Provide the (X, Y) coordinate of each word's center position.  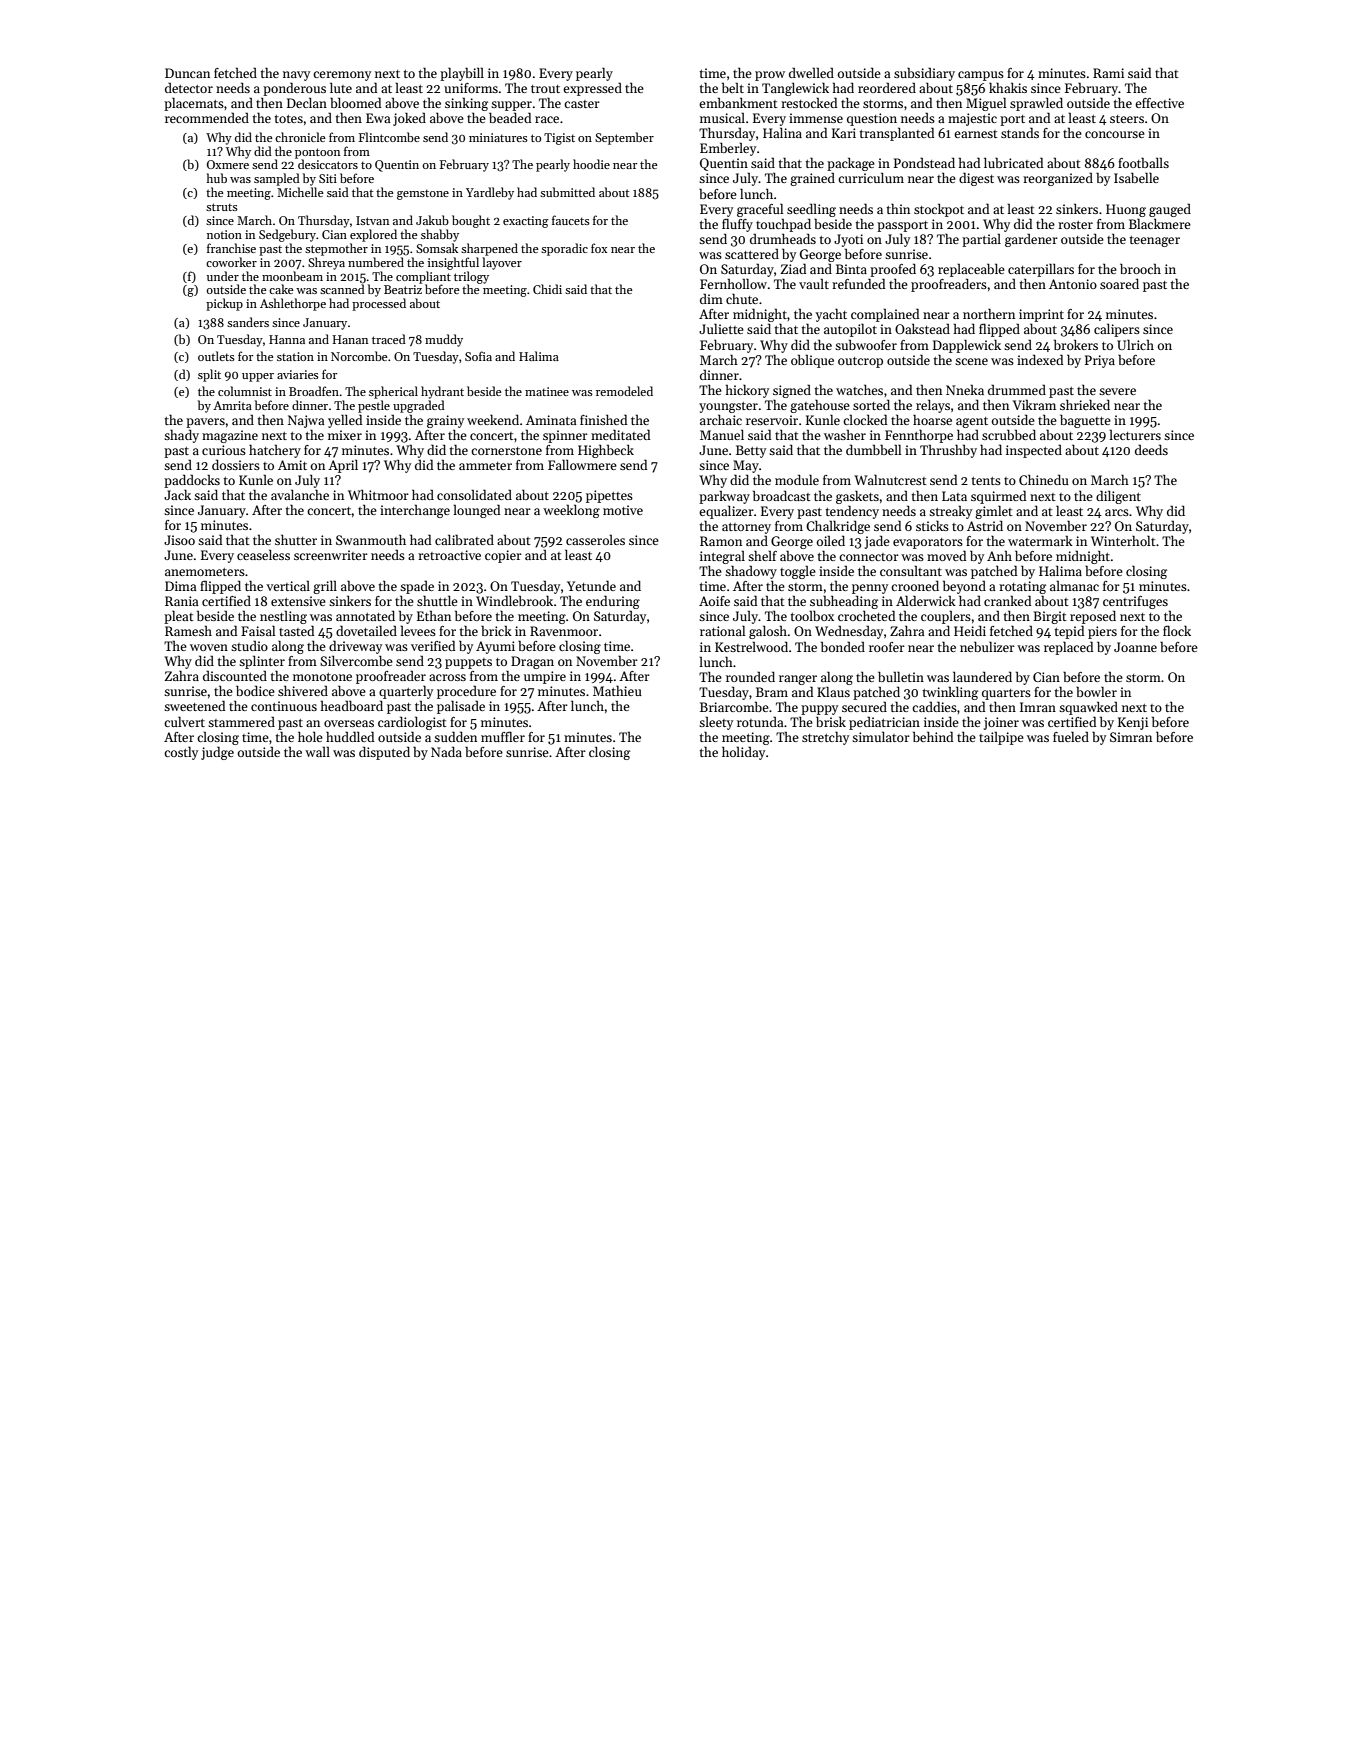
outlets (216, 356)
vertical (288, 585)
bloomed (355, 102)
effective (1159, 103)
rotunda (760, 721)
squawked (1088, 708)
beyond (964, 587)
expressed (592, 89)
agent (972, 422)
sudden (455, 736)
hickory (747, 391)
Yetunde (591, 585)
